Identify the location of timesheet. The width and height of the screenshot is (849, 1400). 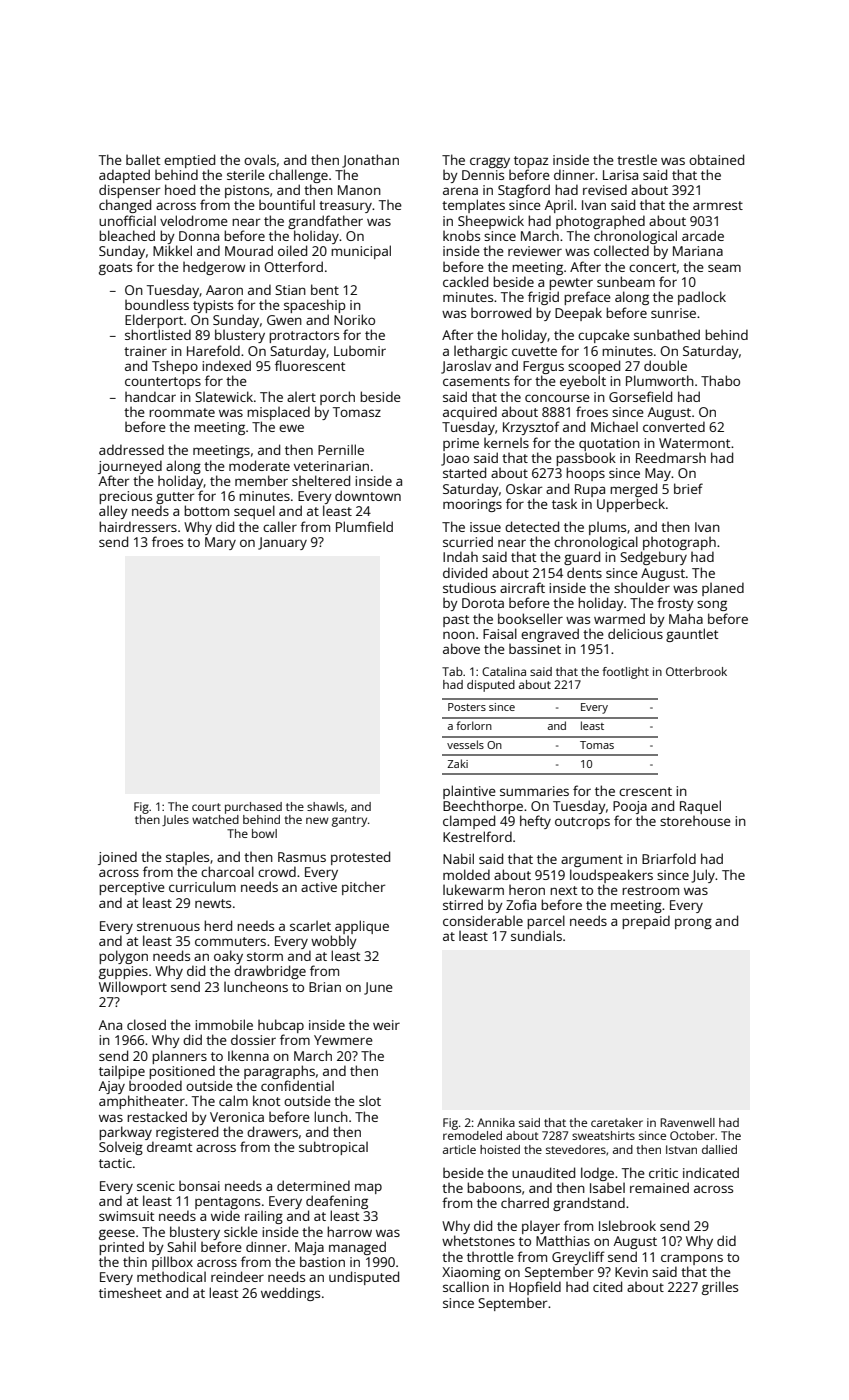
(130, 1293).
